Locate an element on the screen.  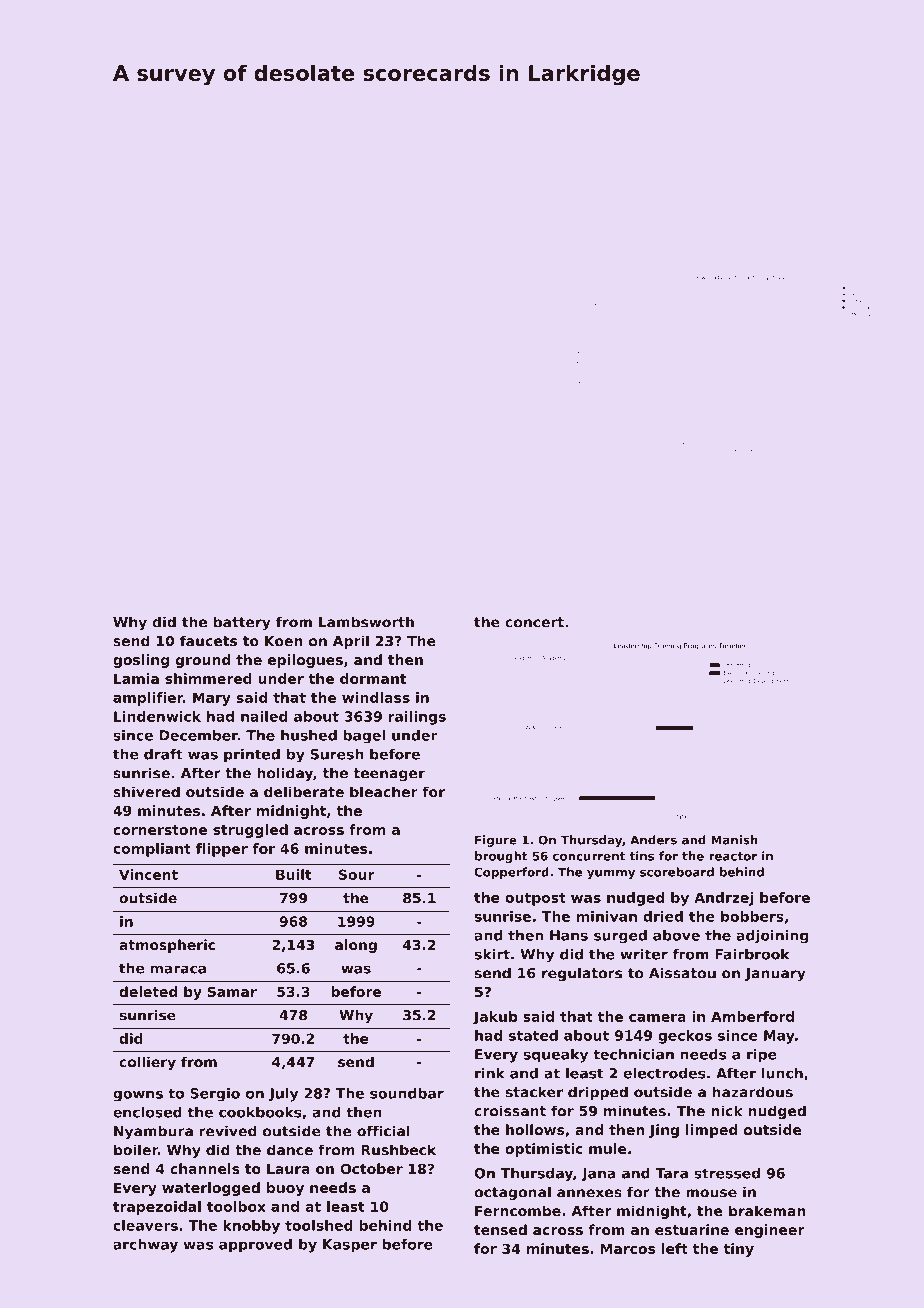
hushed is located at coordinates (309, 735).
